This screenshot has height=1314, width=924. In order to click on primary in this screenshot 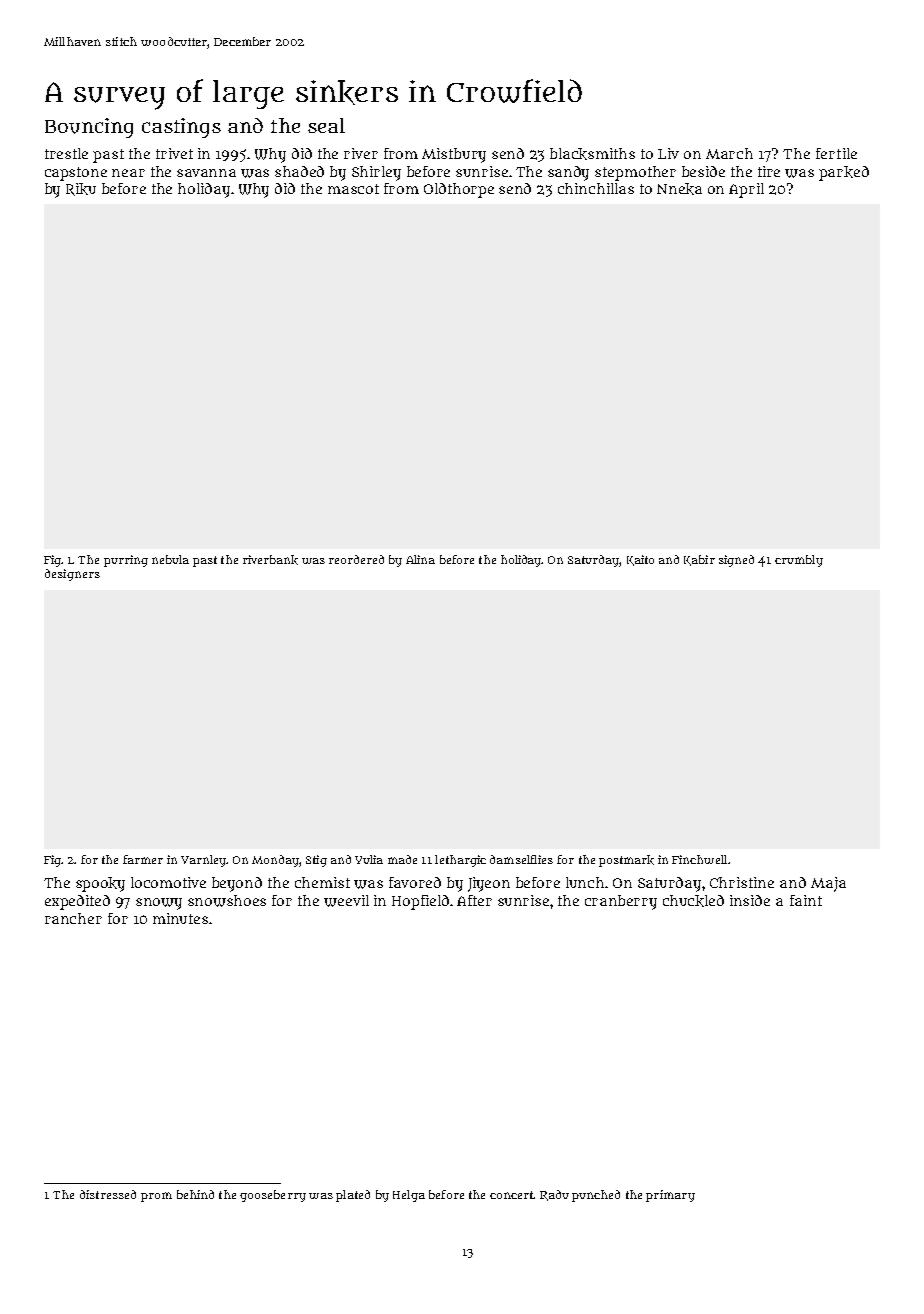, I will do `click(670, 1196)`.
